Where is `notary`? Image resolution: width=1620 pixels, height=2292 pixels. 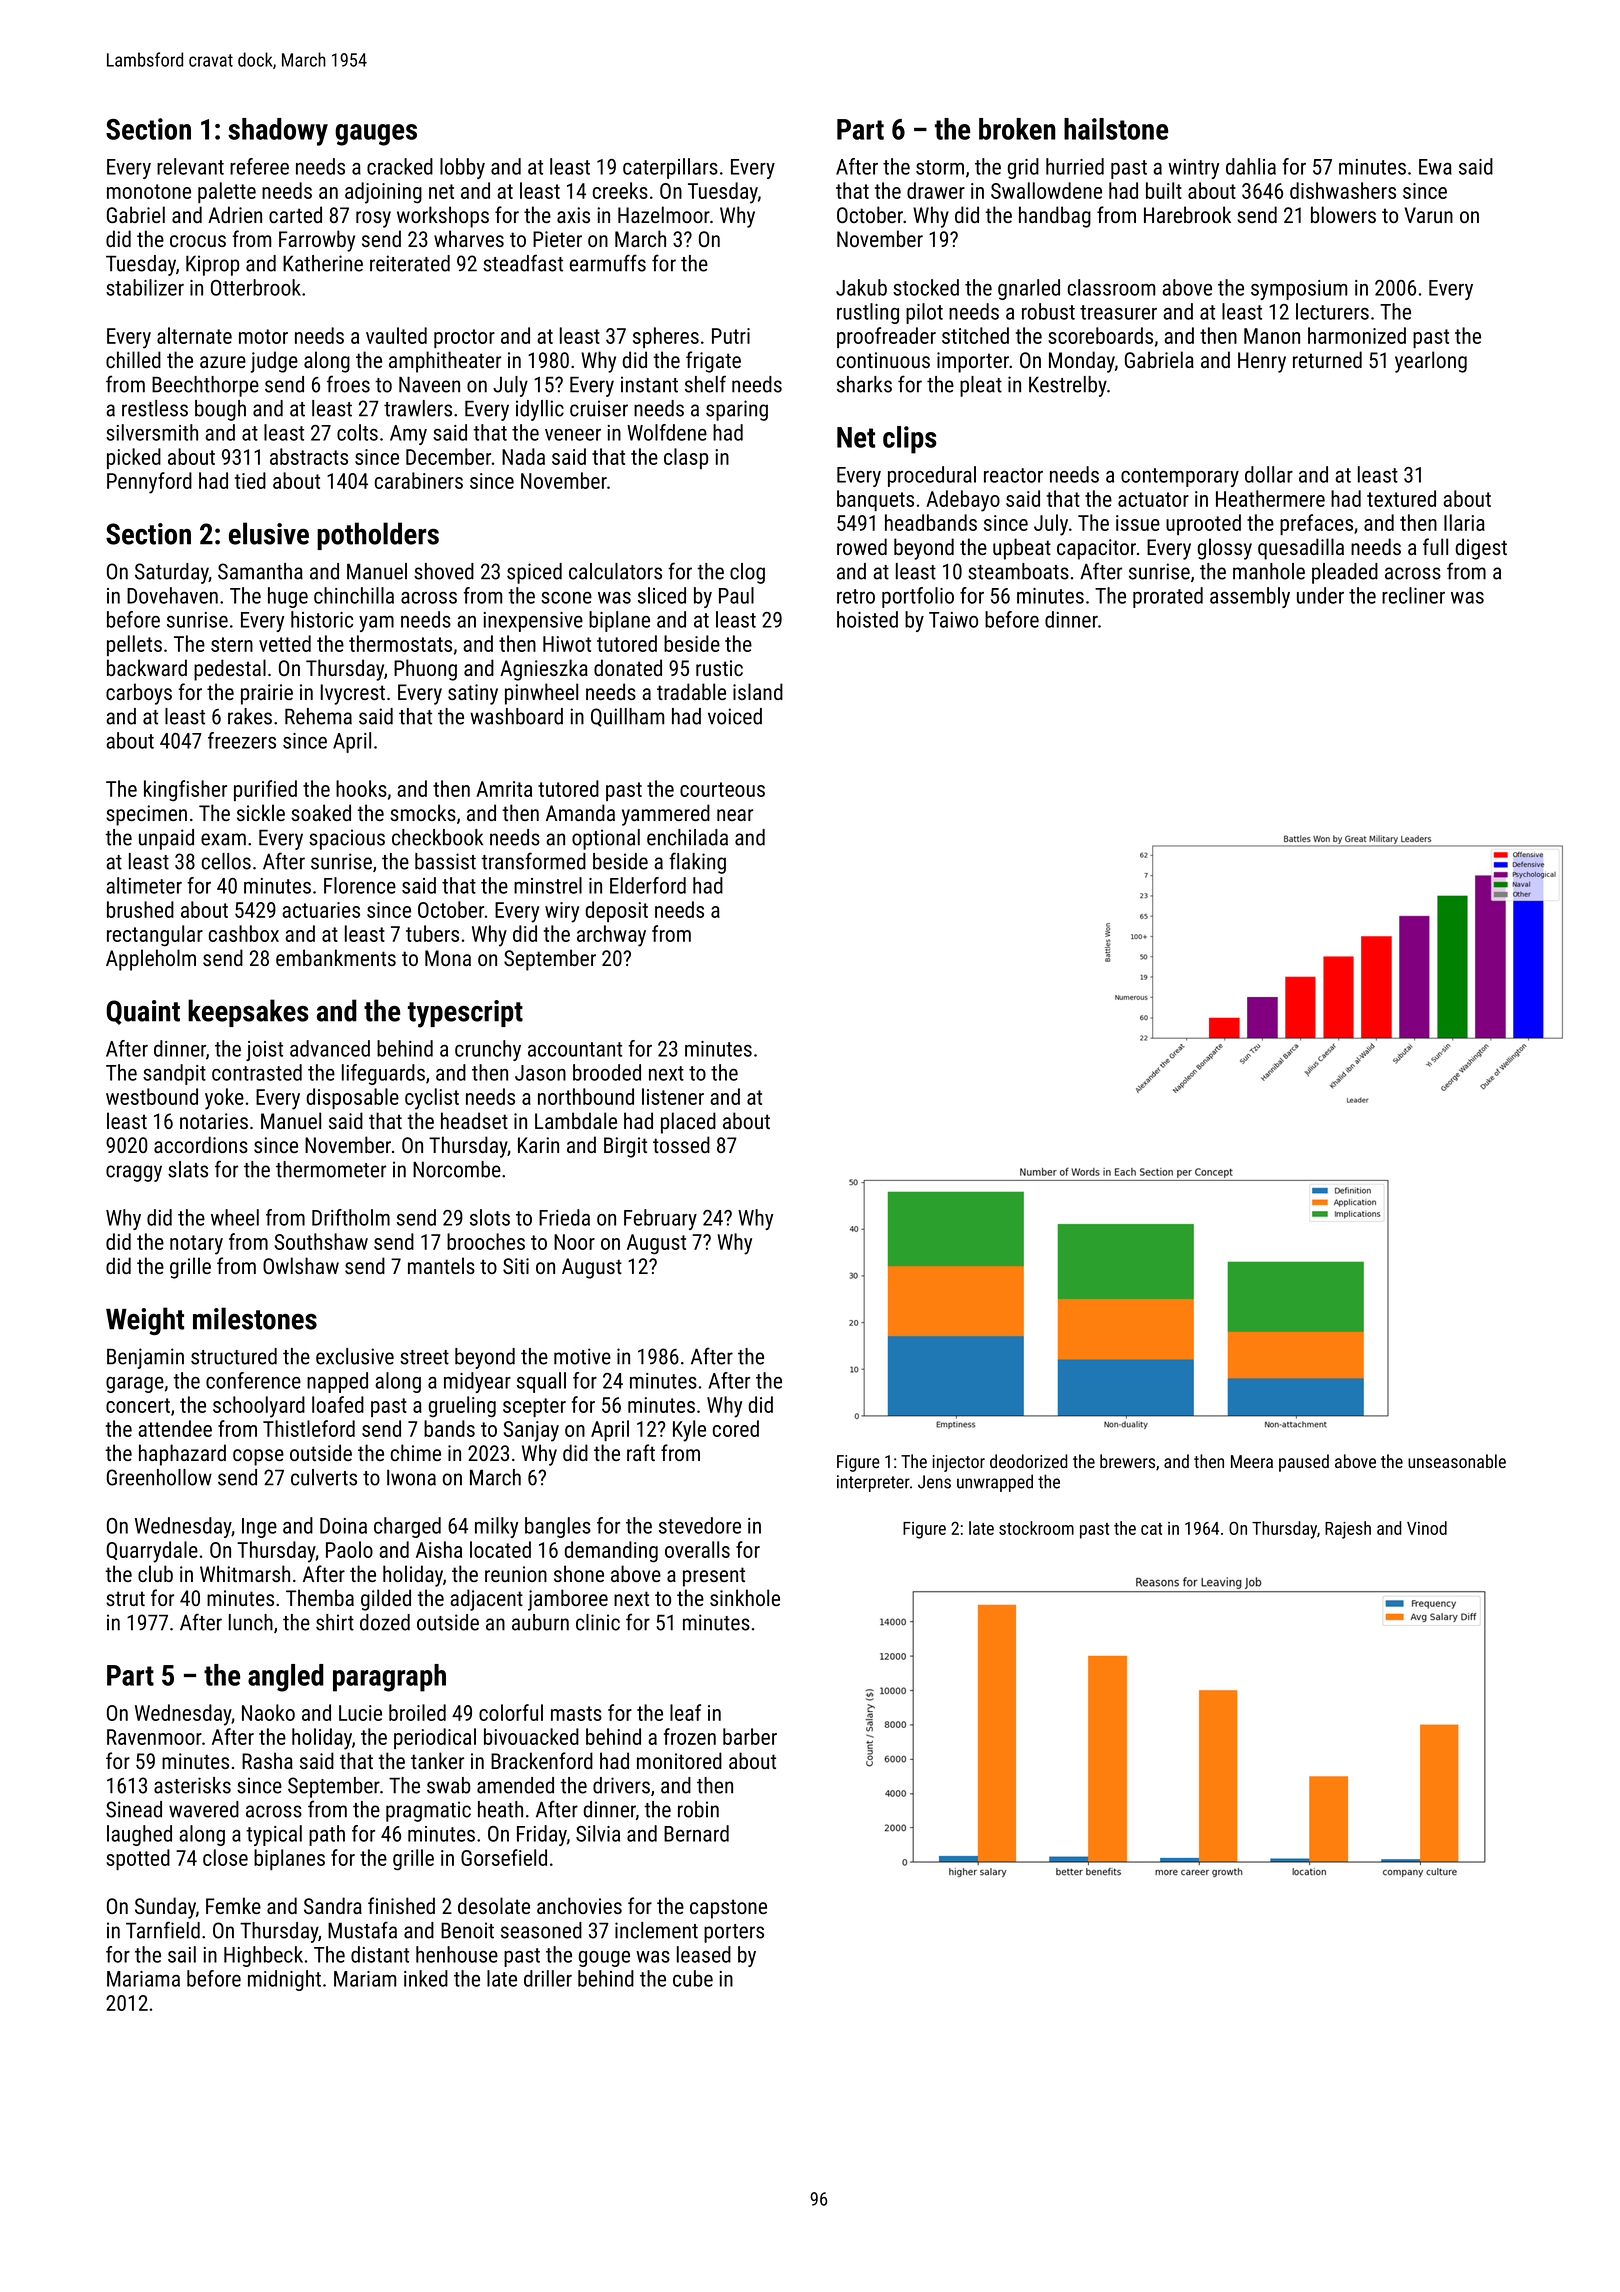
notary is located at coordinates (196, 1245).
